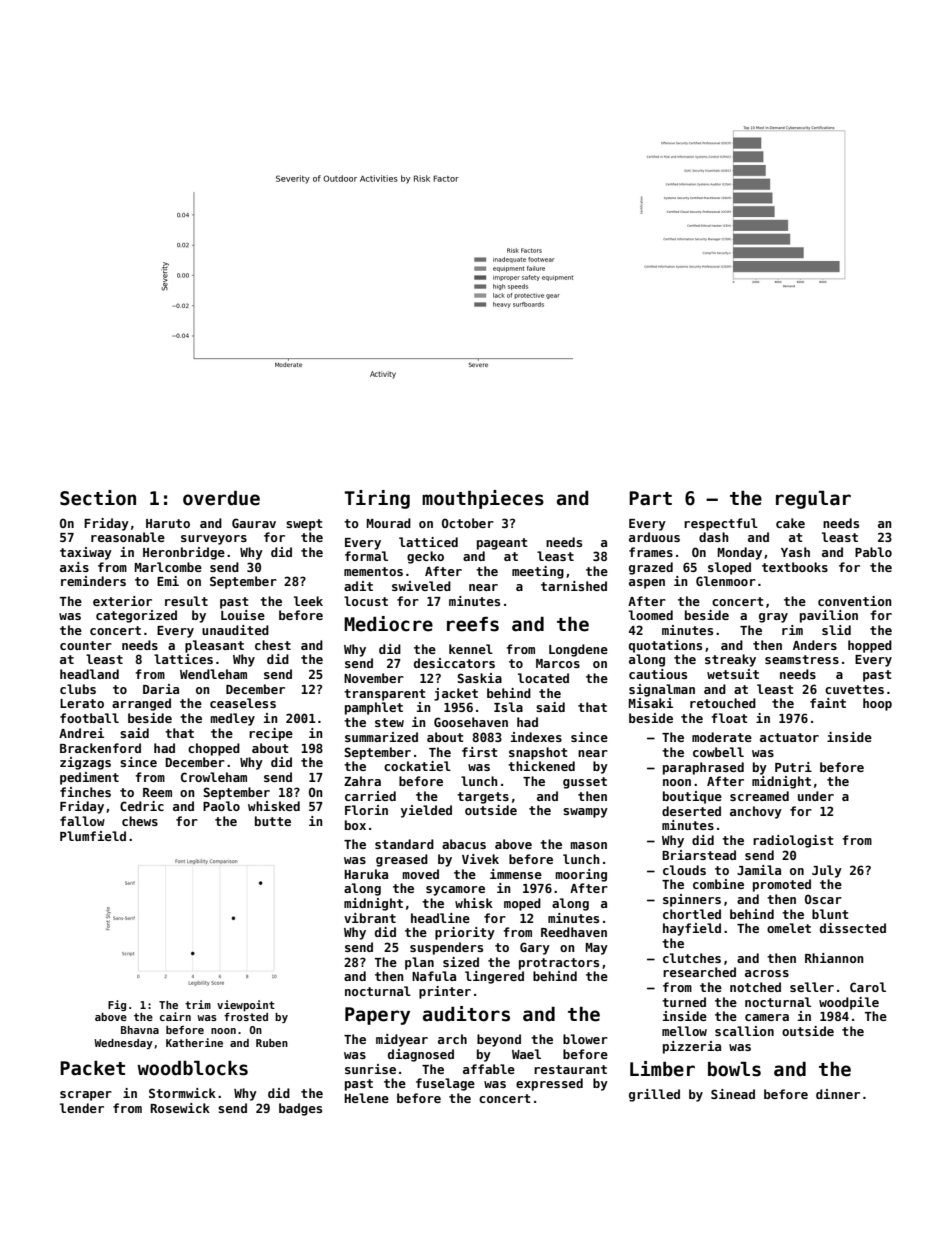  Describe the element at coordinates (213, 674) in the screenshot. I see `Wendleham` at that location.
